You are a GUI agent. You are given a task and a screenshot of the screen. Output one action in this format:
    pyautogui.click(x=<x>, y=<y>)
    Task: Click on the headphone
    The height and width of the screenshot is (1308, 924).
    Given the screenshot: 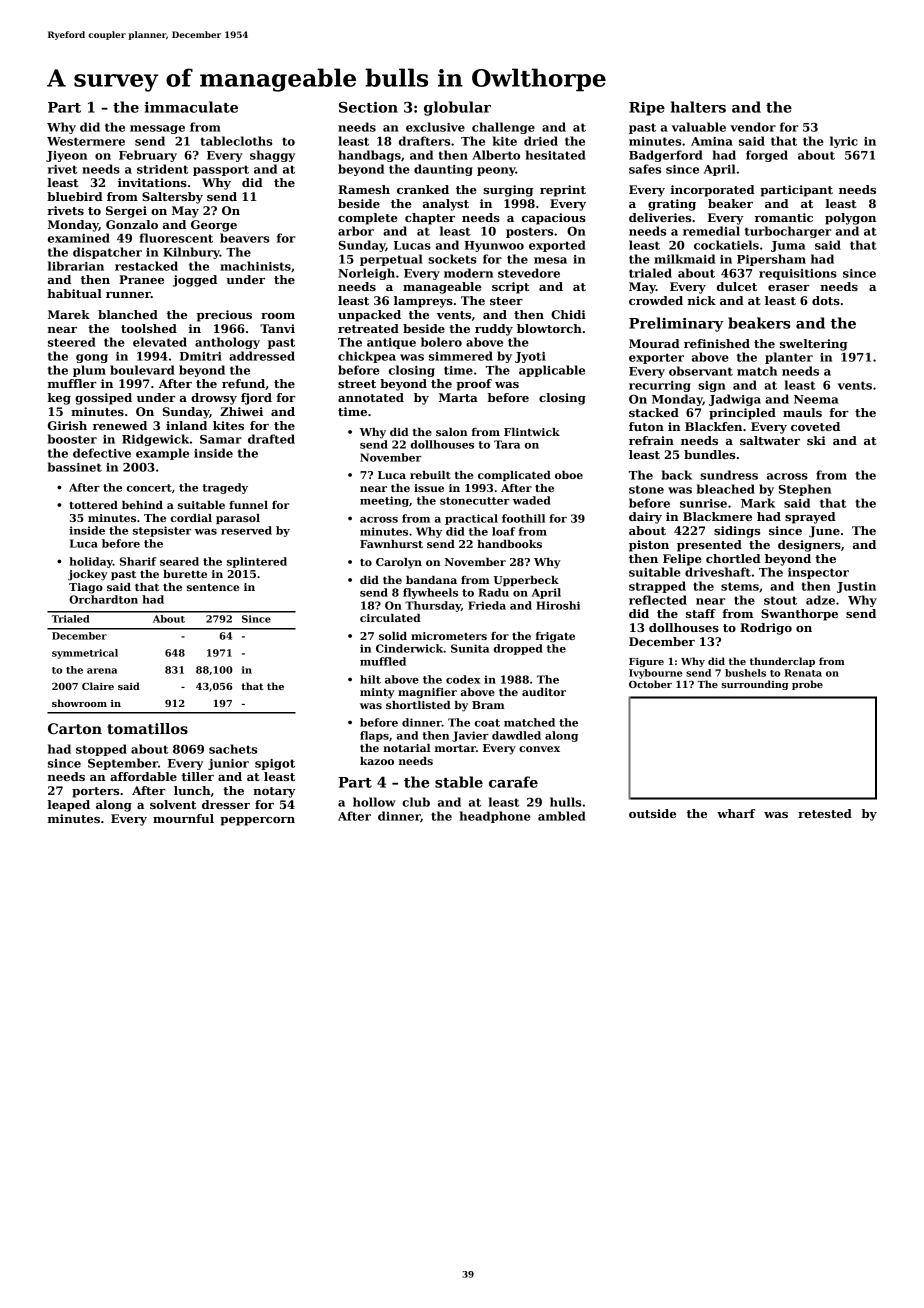 What is the action you would take?
    pyautogui.click(x=495, y=817)
